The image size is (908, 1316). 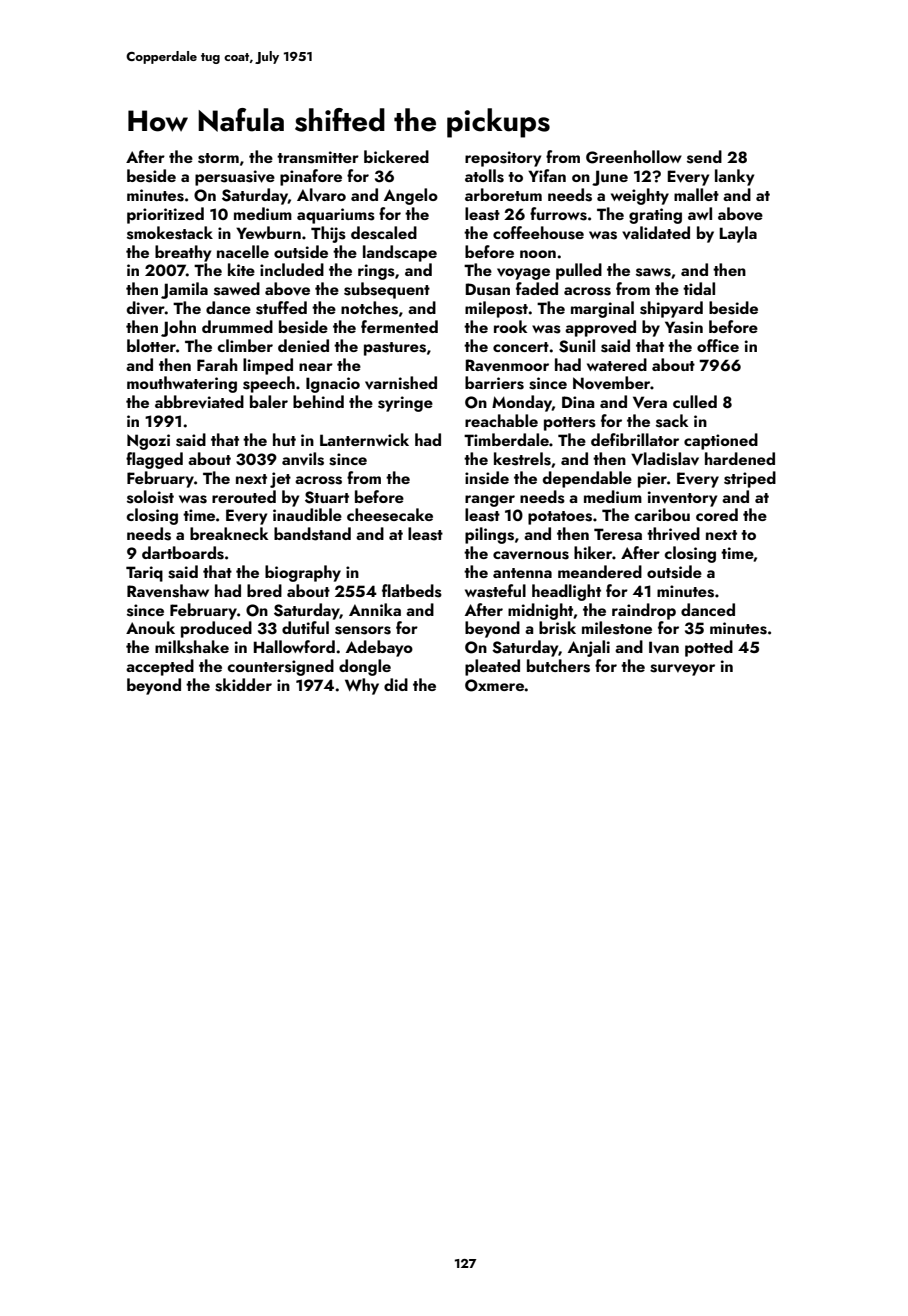 I want to click on storm, so click(x=218, y=158).
